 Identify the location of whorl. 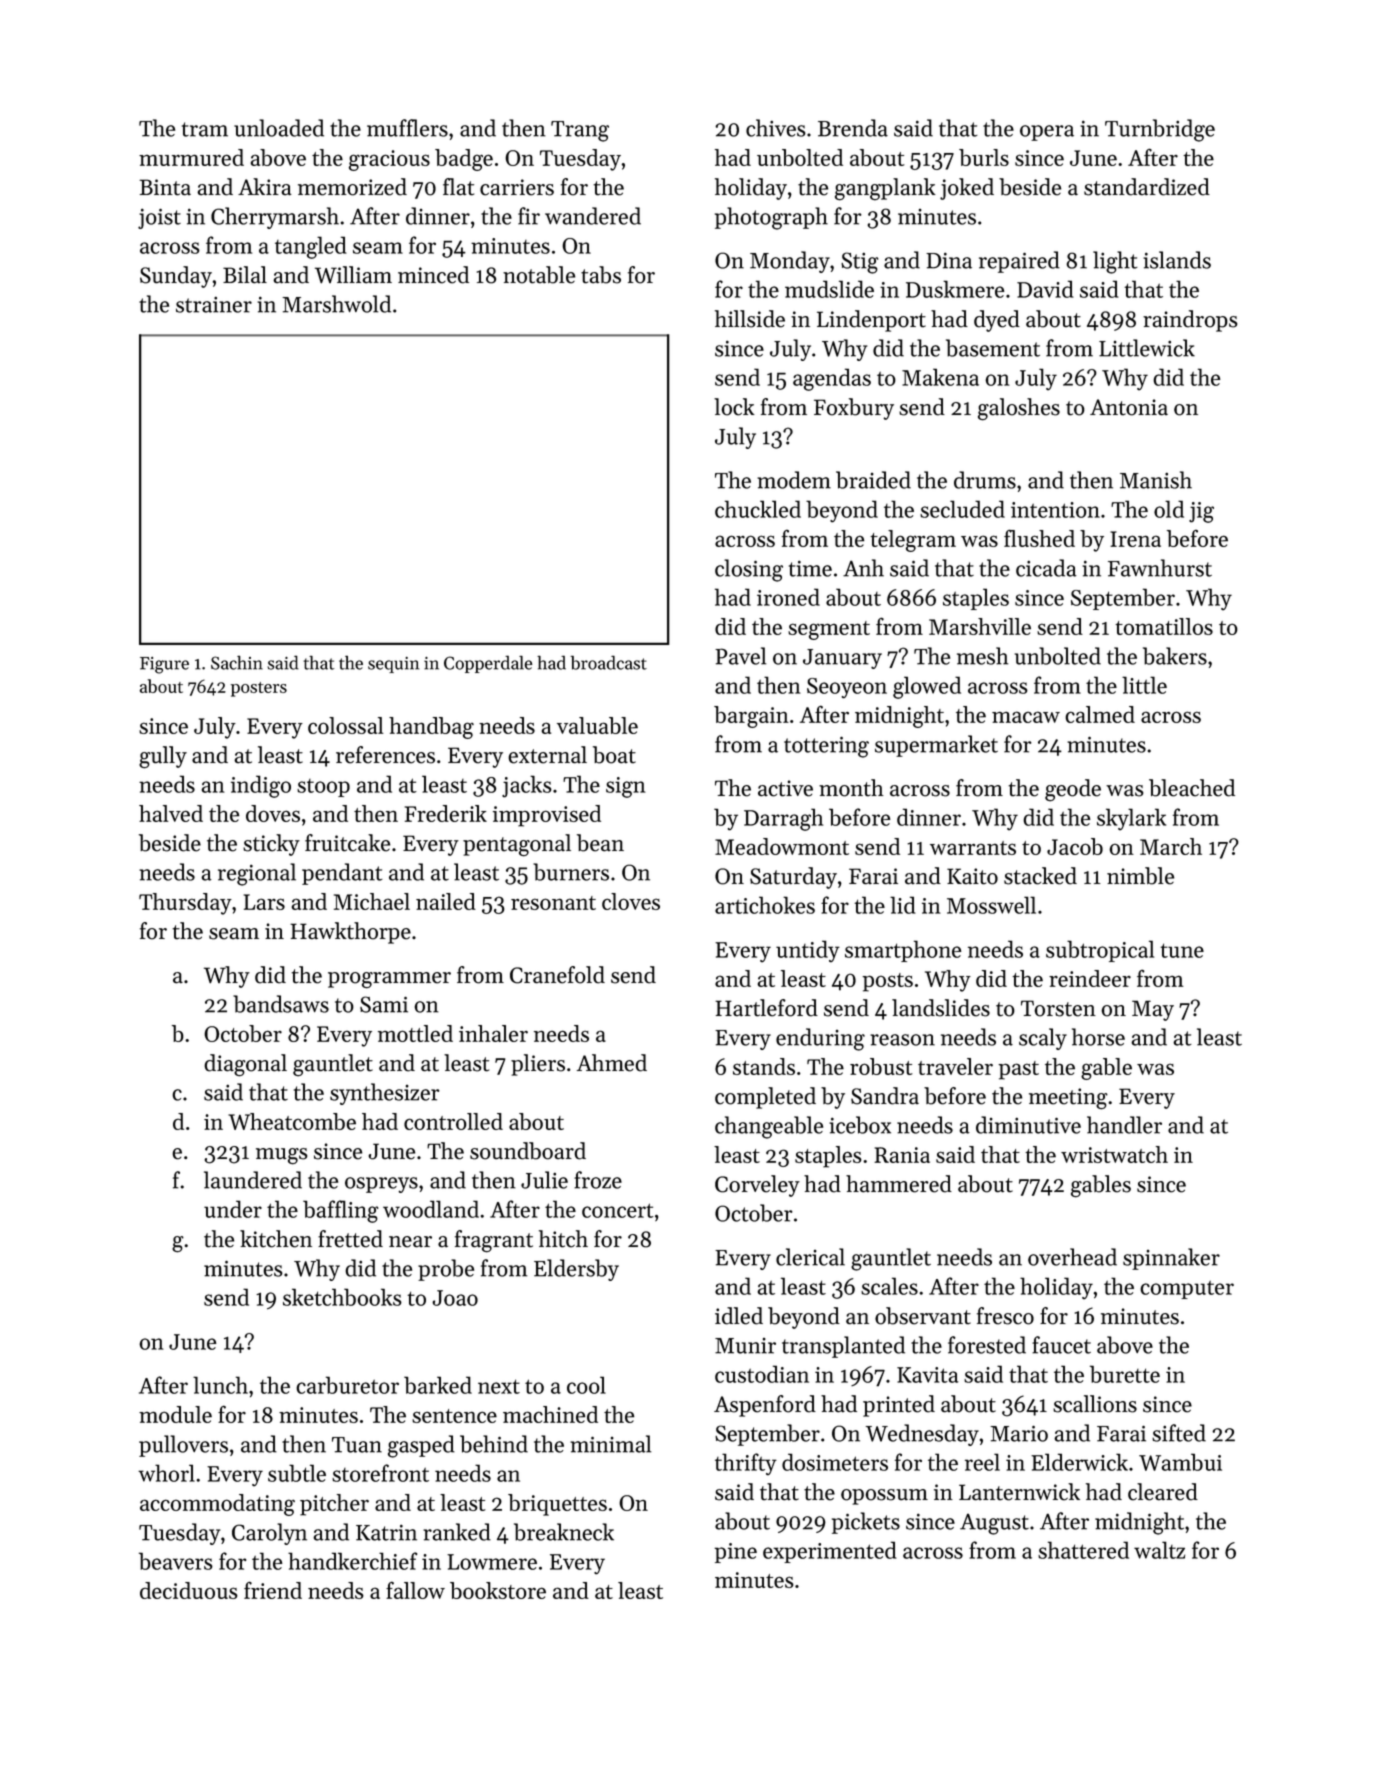
(166, 1473).
